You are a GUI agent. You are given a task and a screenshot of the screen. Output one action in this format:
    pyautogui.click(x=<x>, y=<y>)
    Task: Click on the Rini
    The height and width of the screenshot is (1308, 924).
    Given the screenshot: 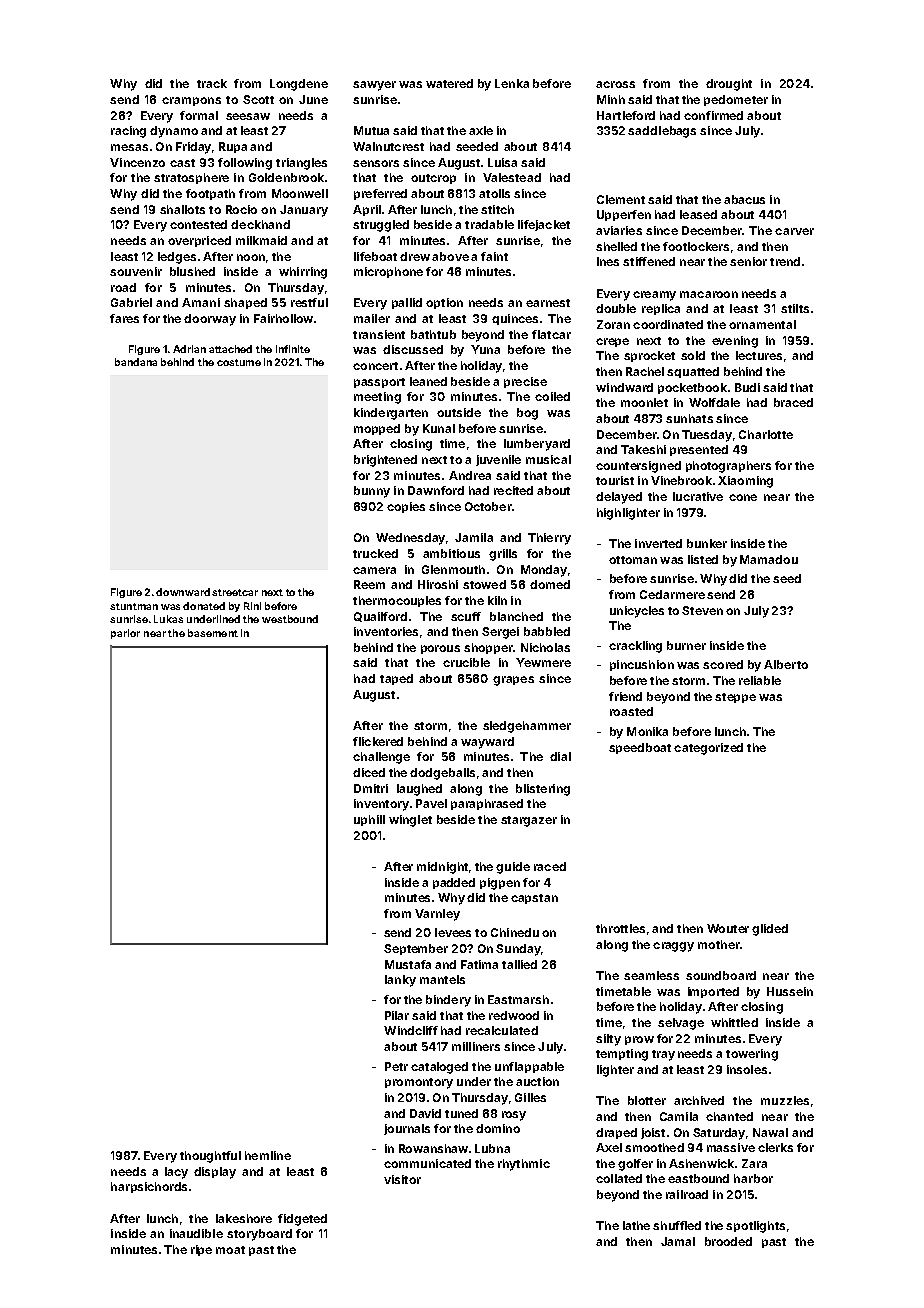 What is the action you would take?
    pyautogui.click(x=252, y=606)
